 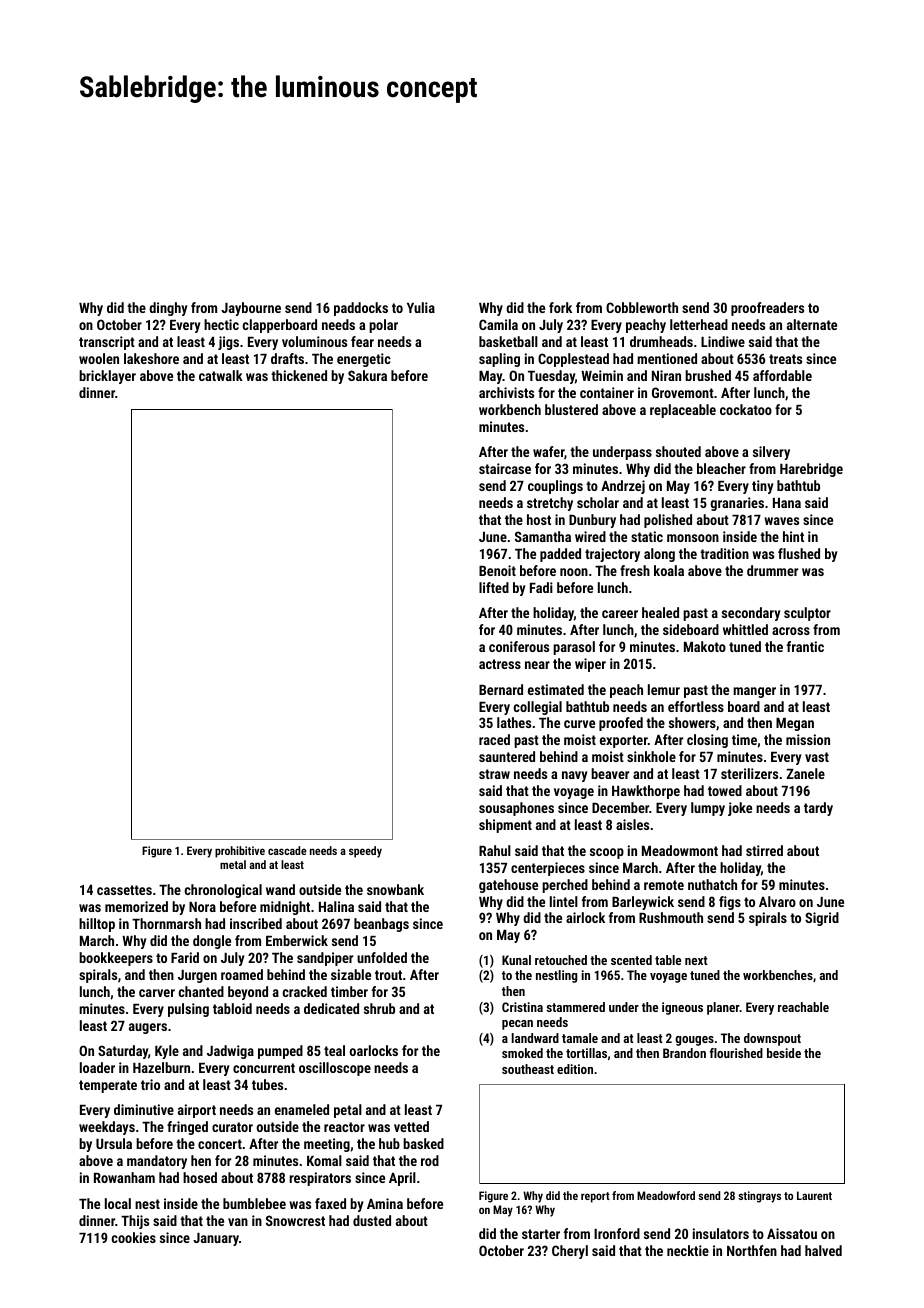 What do you see at coordinates (118, 1203) in the screenshot?
I see `local` at bounding box center [118, 1203].
